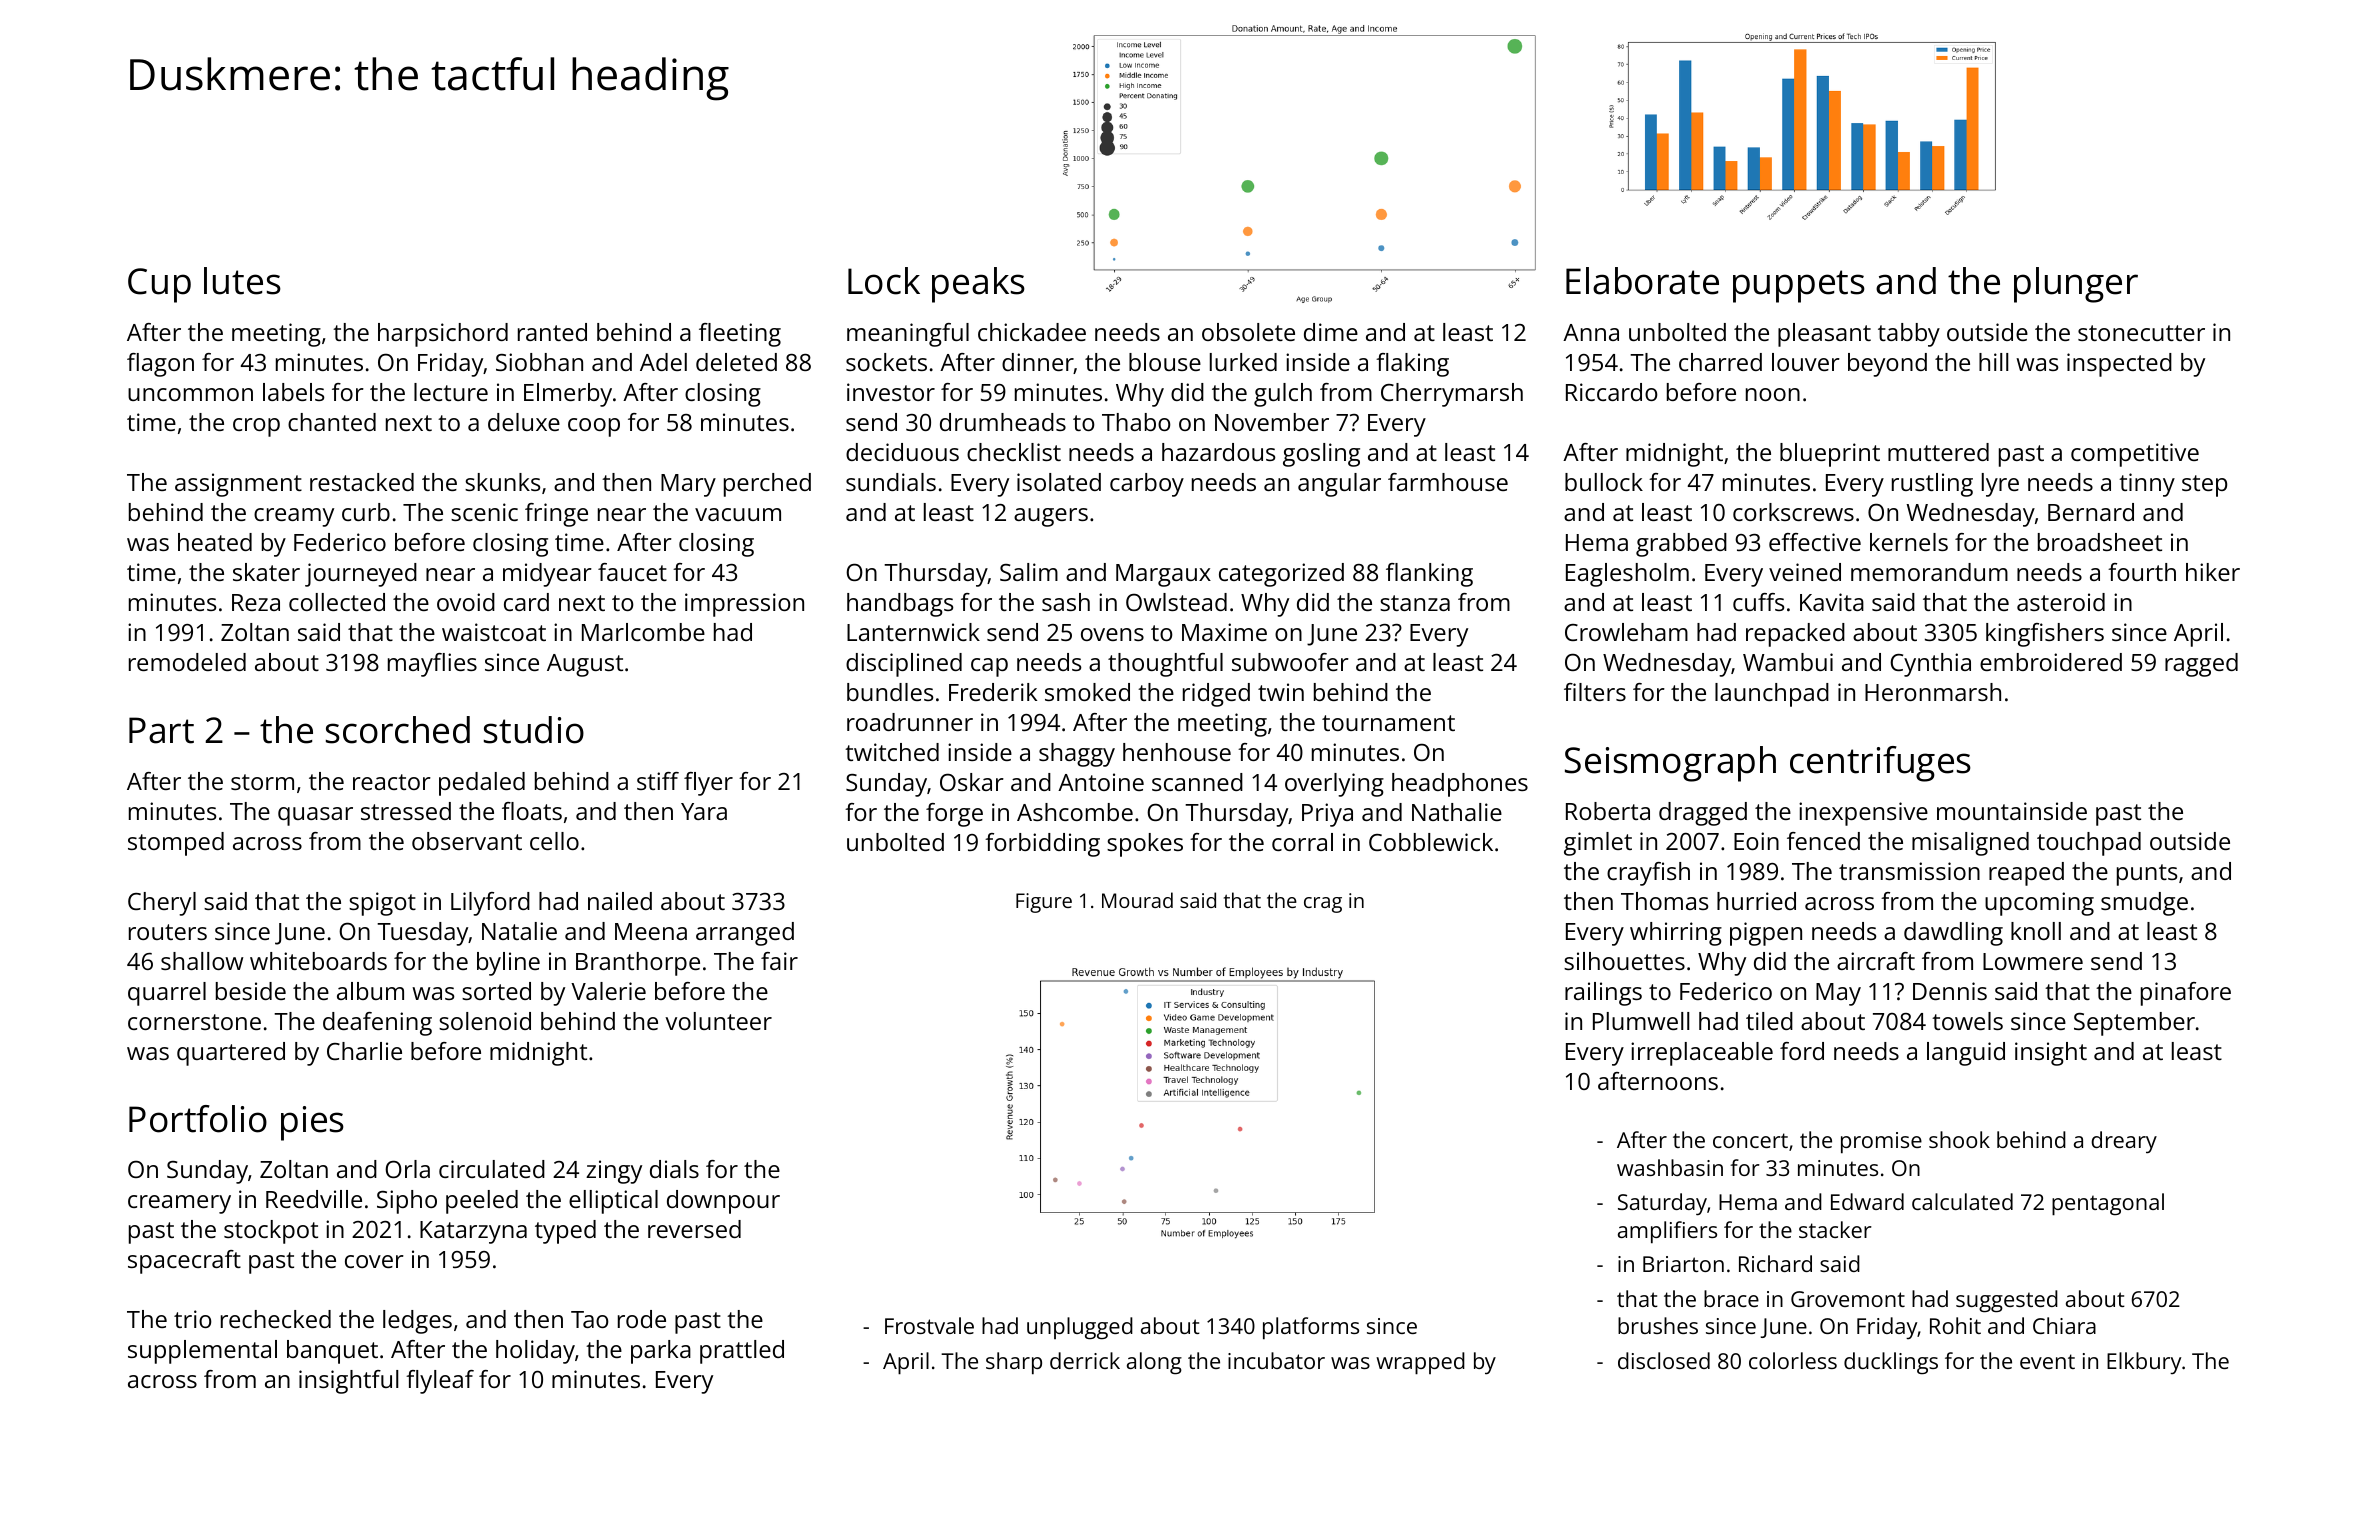 Image resolution: width=2380 pixels, height=1540 pixels. Describe the element at coordinates (242, 281) in the screenshot. I see `lutes` at that location.
